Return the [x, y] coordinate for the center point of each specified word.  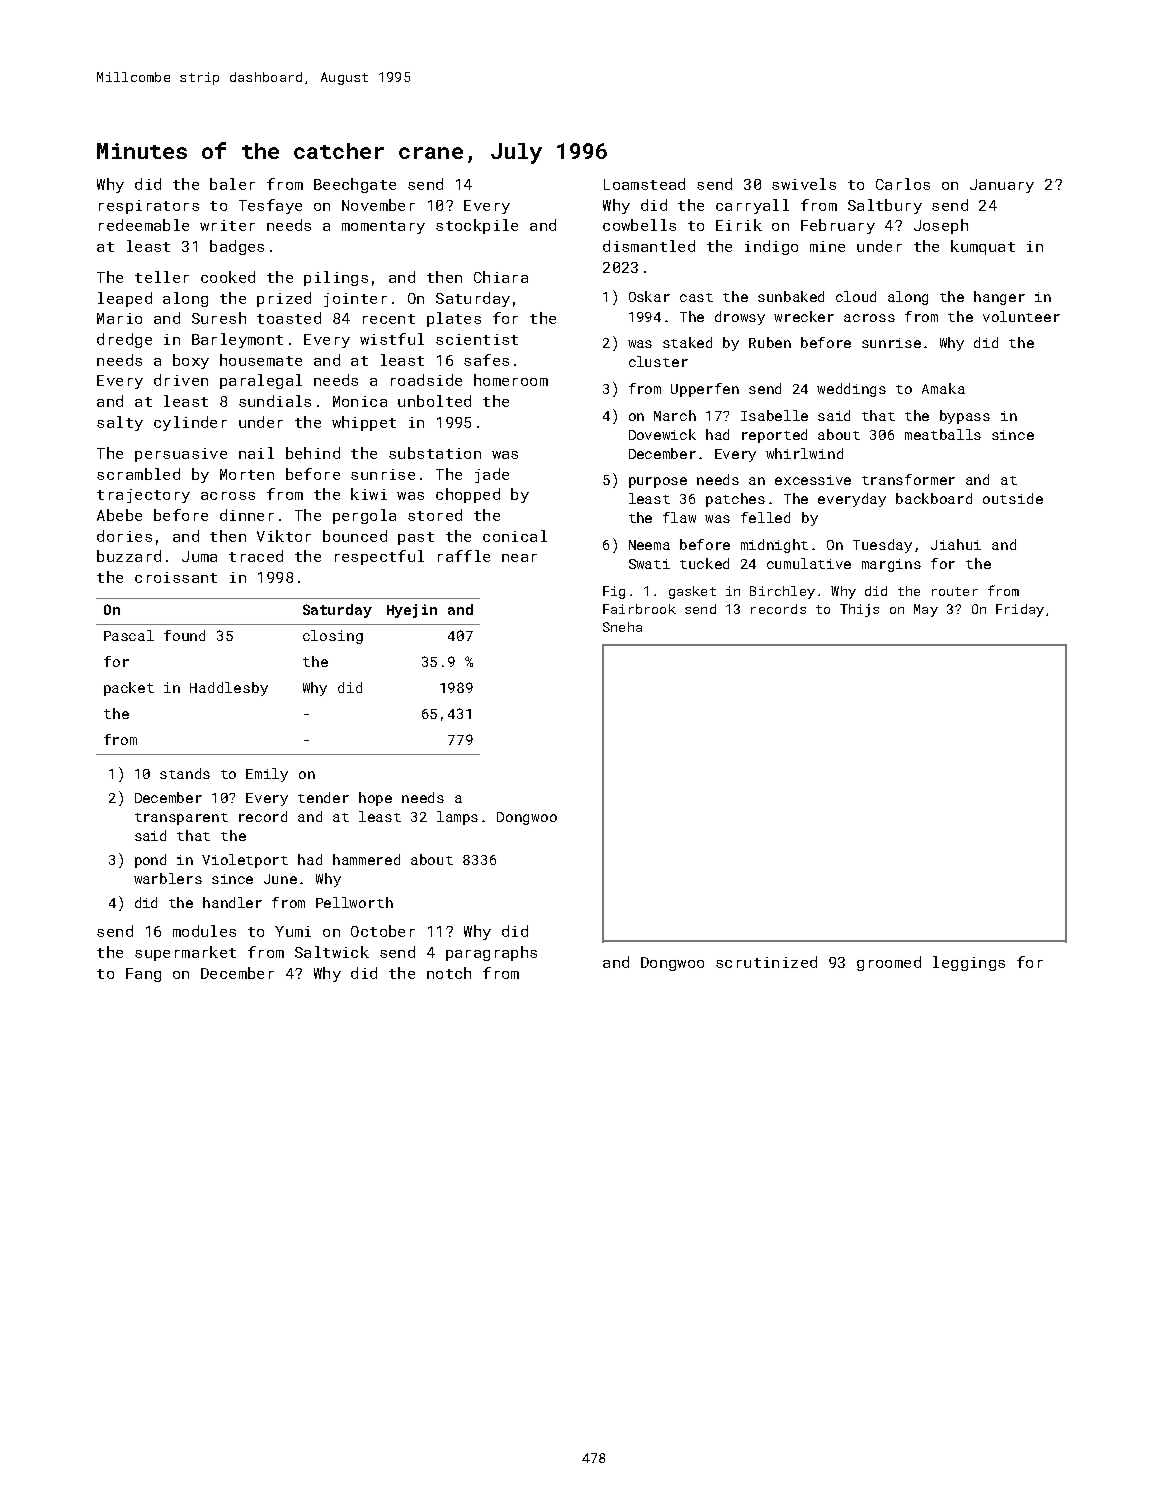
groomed [889, 963]
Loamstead [644, 184]
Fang [143, 975]
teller [162, 277]
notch [449, 973]
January [1002, 186]
